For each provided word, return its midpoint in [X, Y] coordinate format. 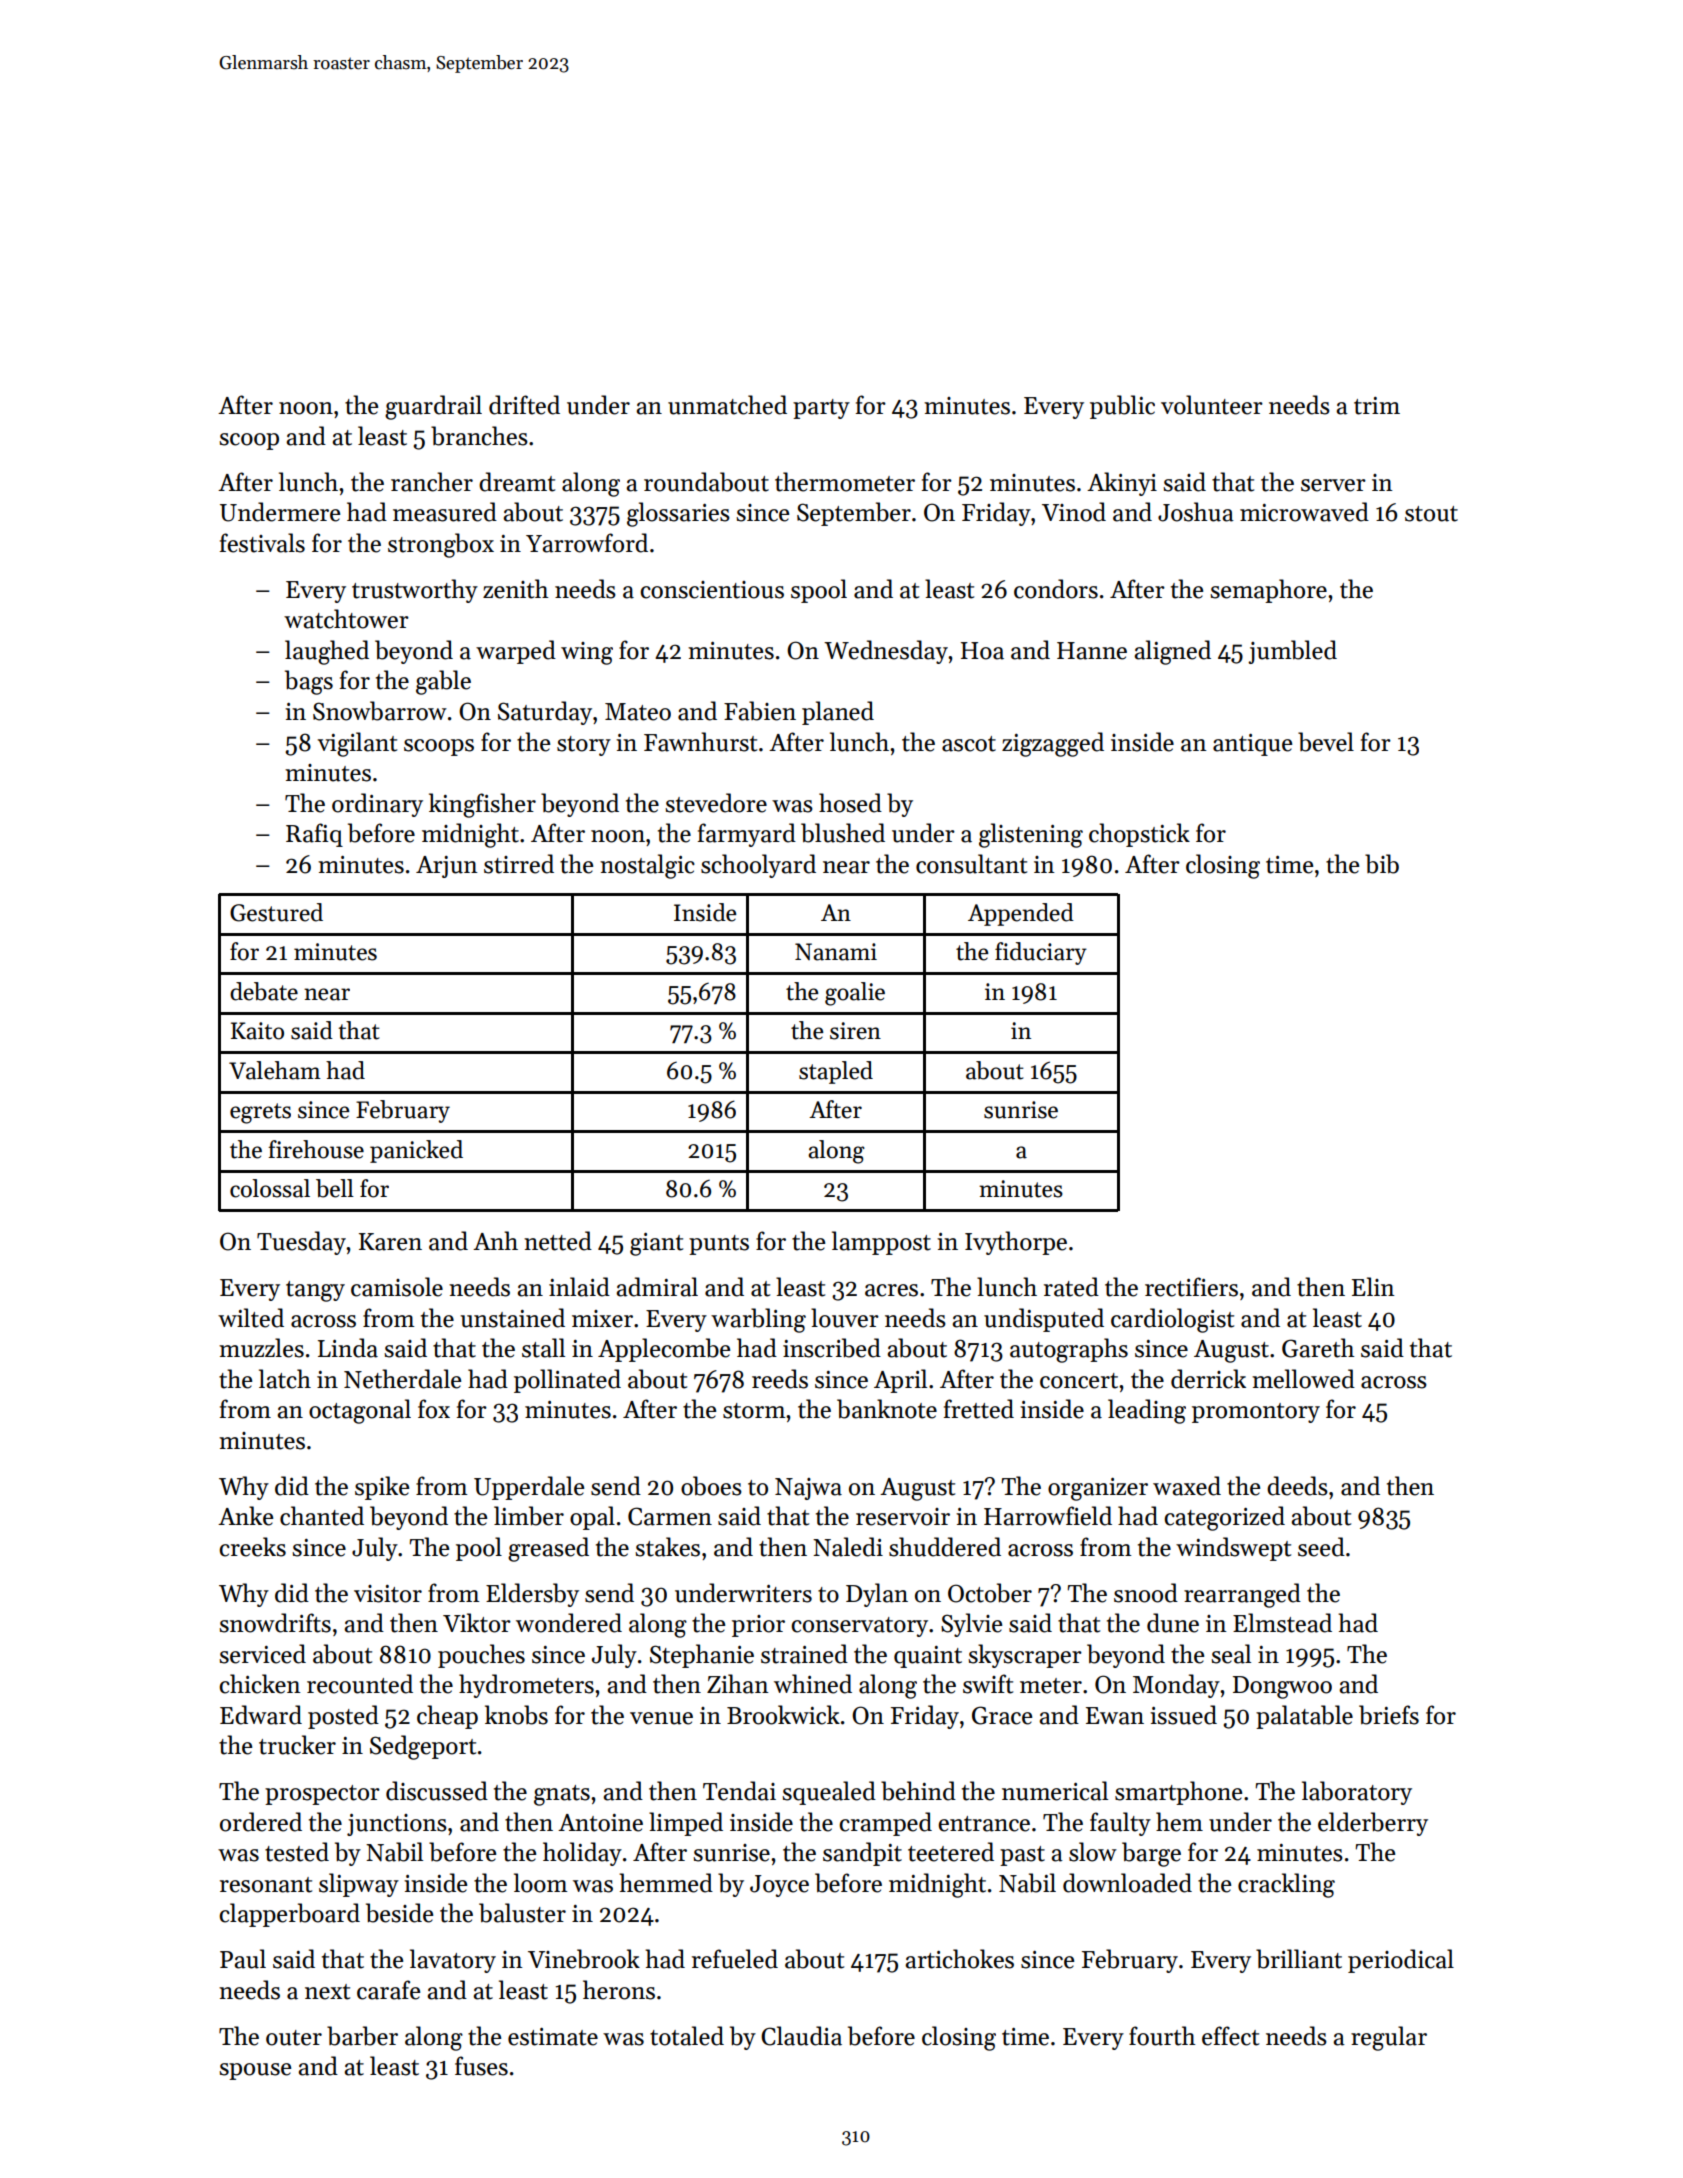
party [821, 409]
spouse [255, 2071]
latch [285, 1379]
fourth [1162, 2036]
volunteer [1212, 405]
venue [661, 1718]
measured [445, 512]
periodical [1401, 1961]
